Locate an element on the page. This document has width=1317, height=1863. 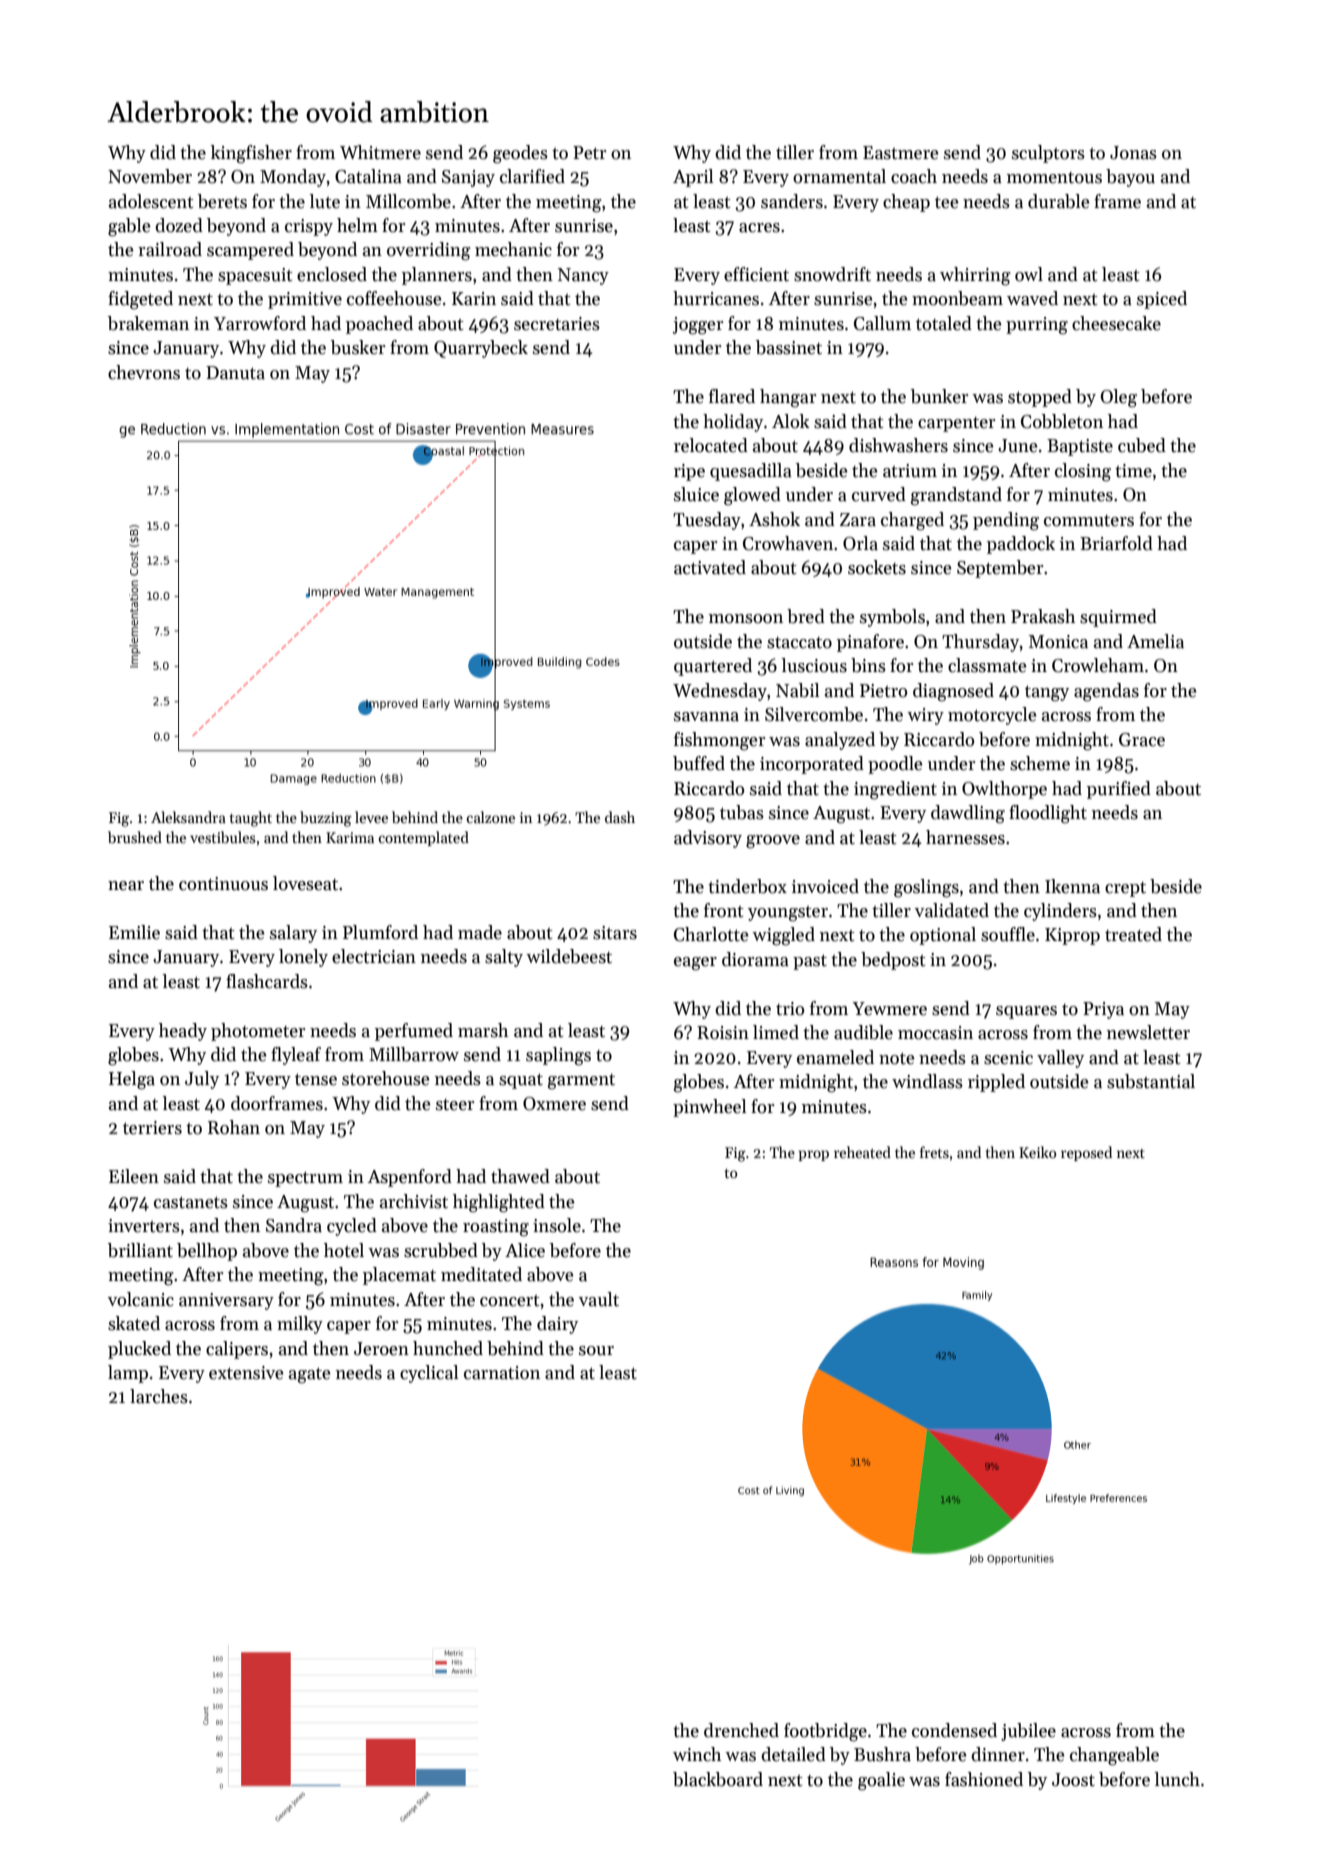
cheesecake is located at coordinates (1116, 323).
